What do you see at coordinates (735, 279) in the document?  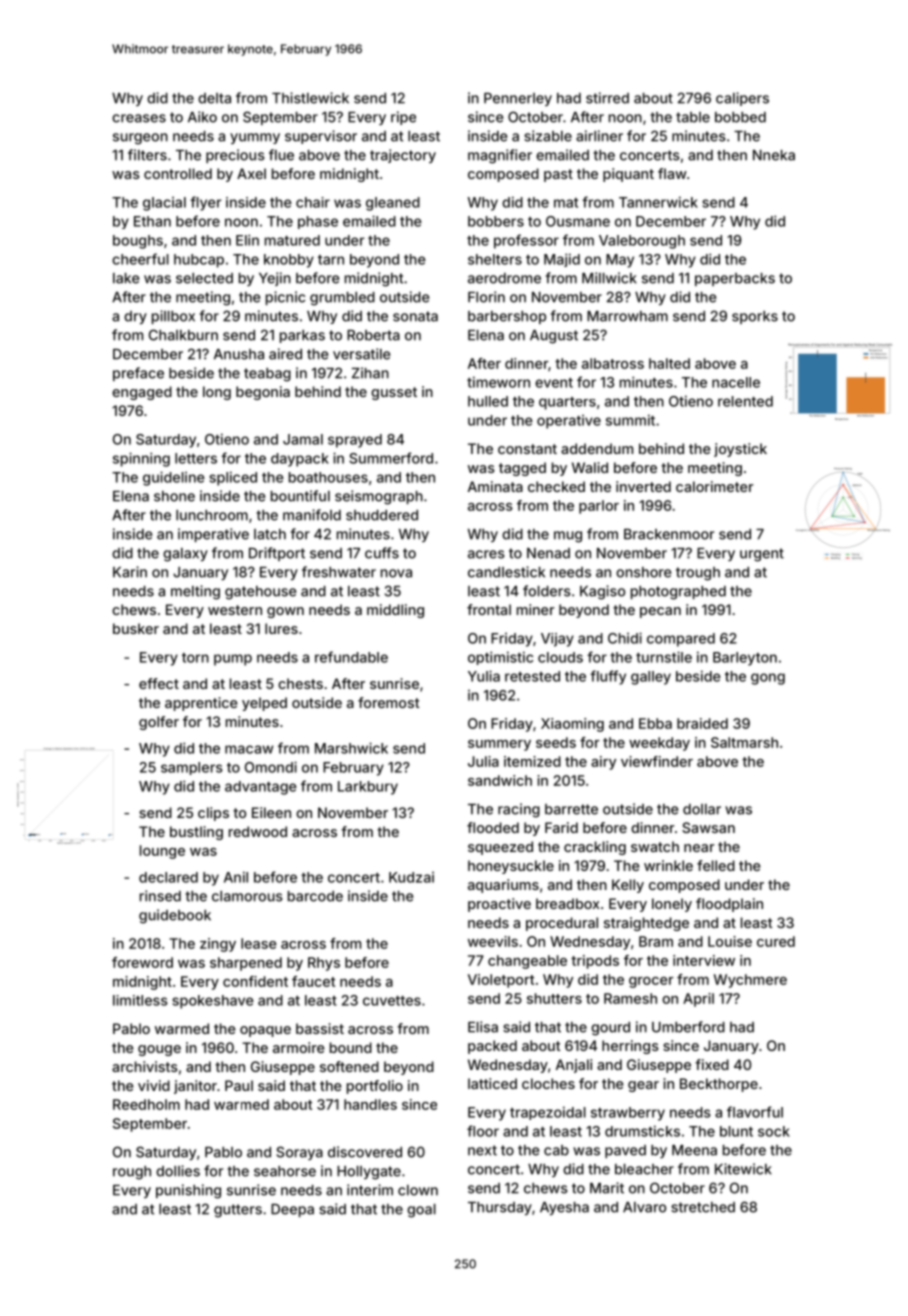 I see `paperbacks` at bounding box center [735, 279].
